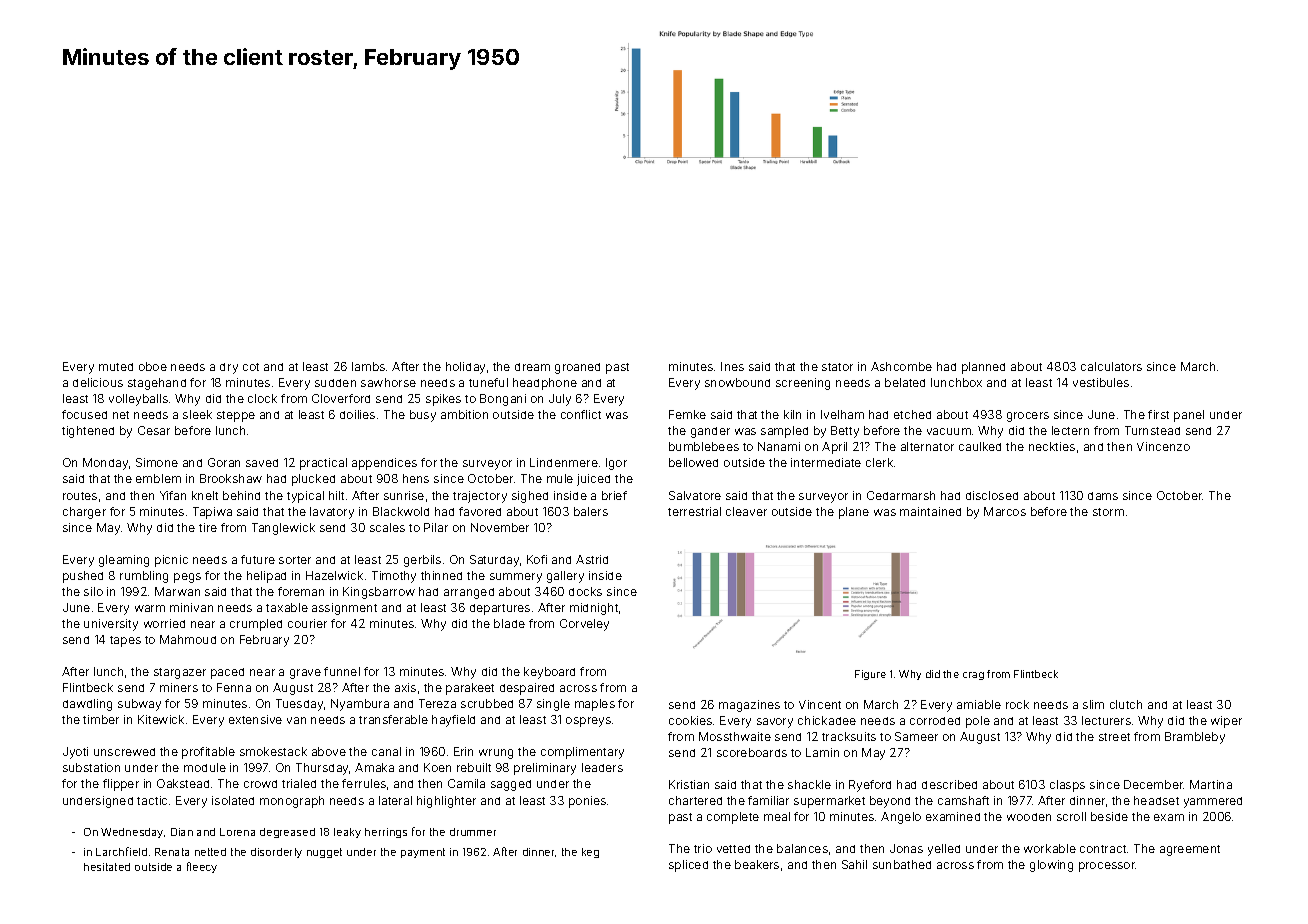 This screenshot has height=924, width=1308. Describe the element at coordinates (153, 366) in the screenshot. I see `oboe` at that location.
